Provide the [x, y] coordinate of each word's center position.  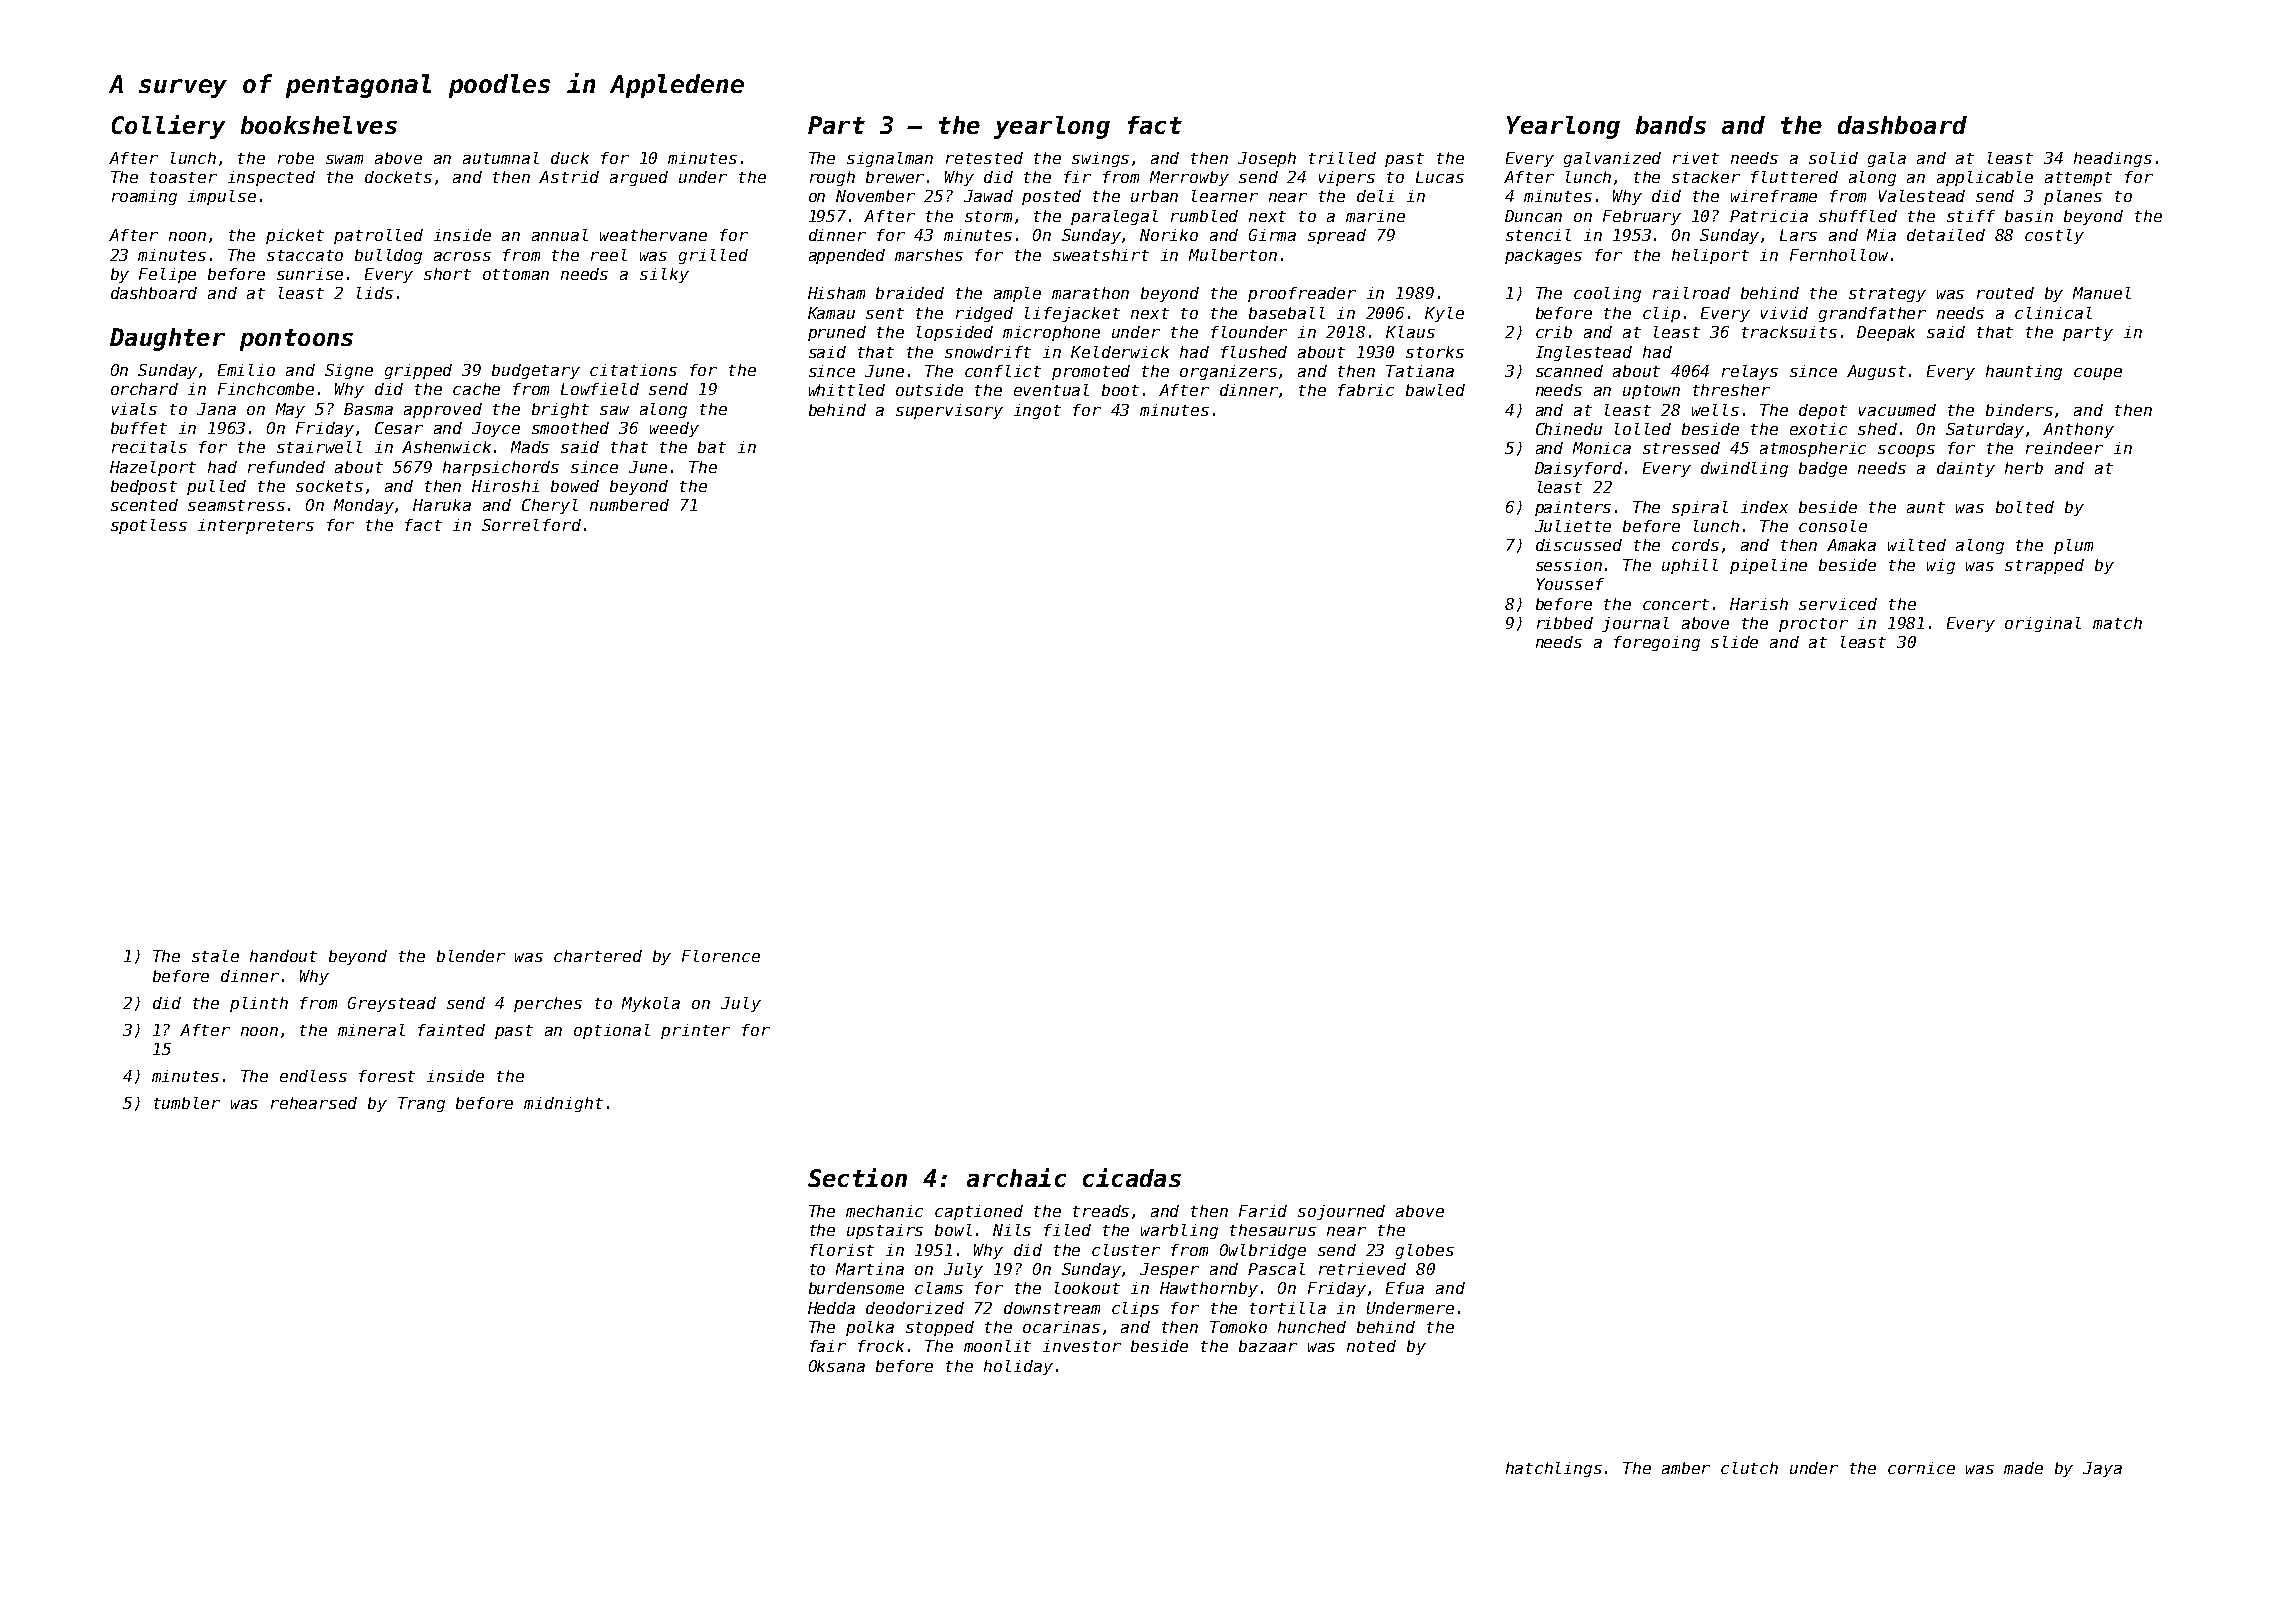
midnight [563, 1104]
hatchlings [1554, 1469]
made [2023, 1468]
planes [2073, 197]
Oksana [837, 1366]
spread [1337, 236]
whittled [847, 390]
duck [570, 158]
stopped [940, 1328]
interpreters [256, 526]
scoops [1906, 451]
